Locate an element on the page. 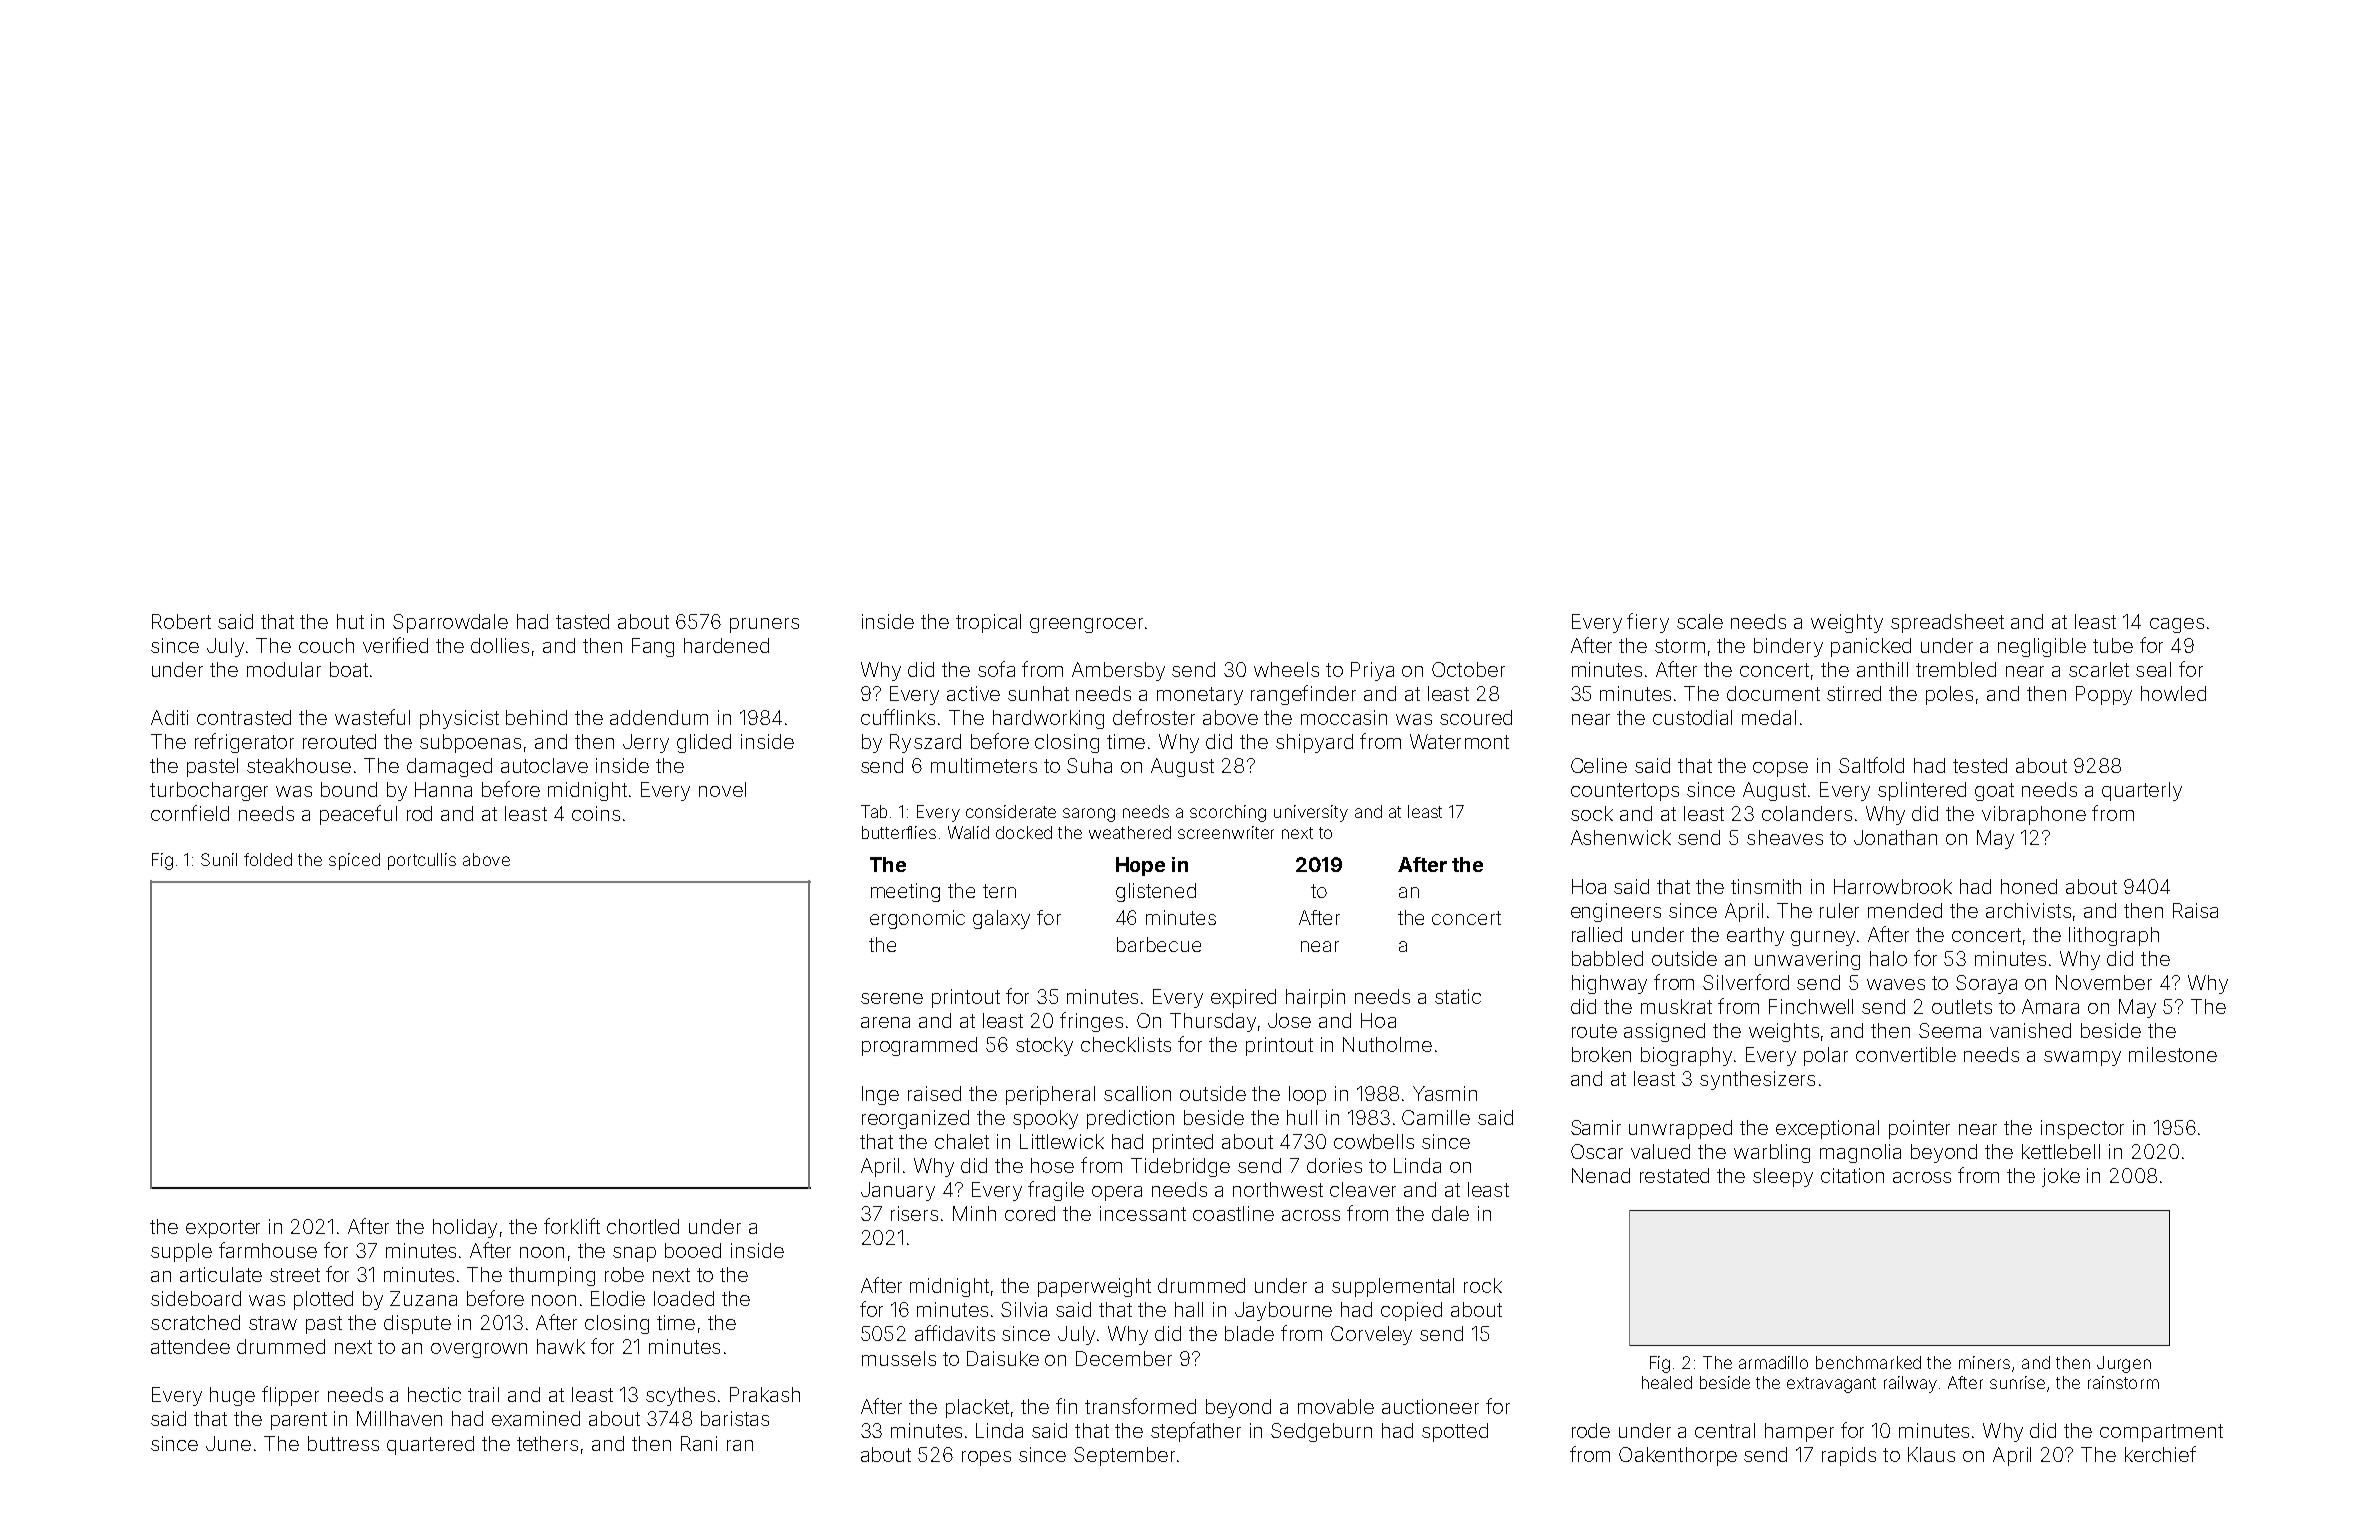  kerchief is located at coordinates (2160, 1454).
